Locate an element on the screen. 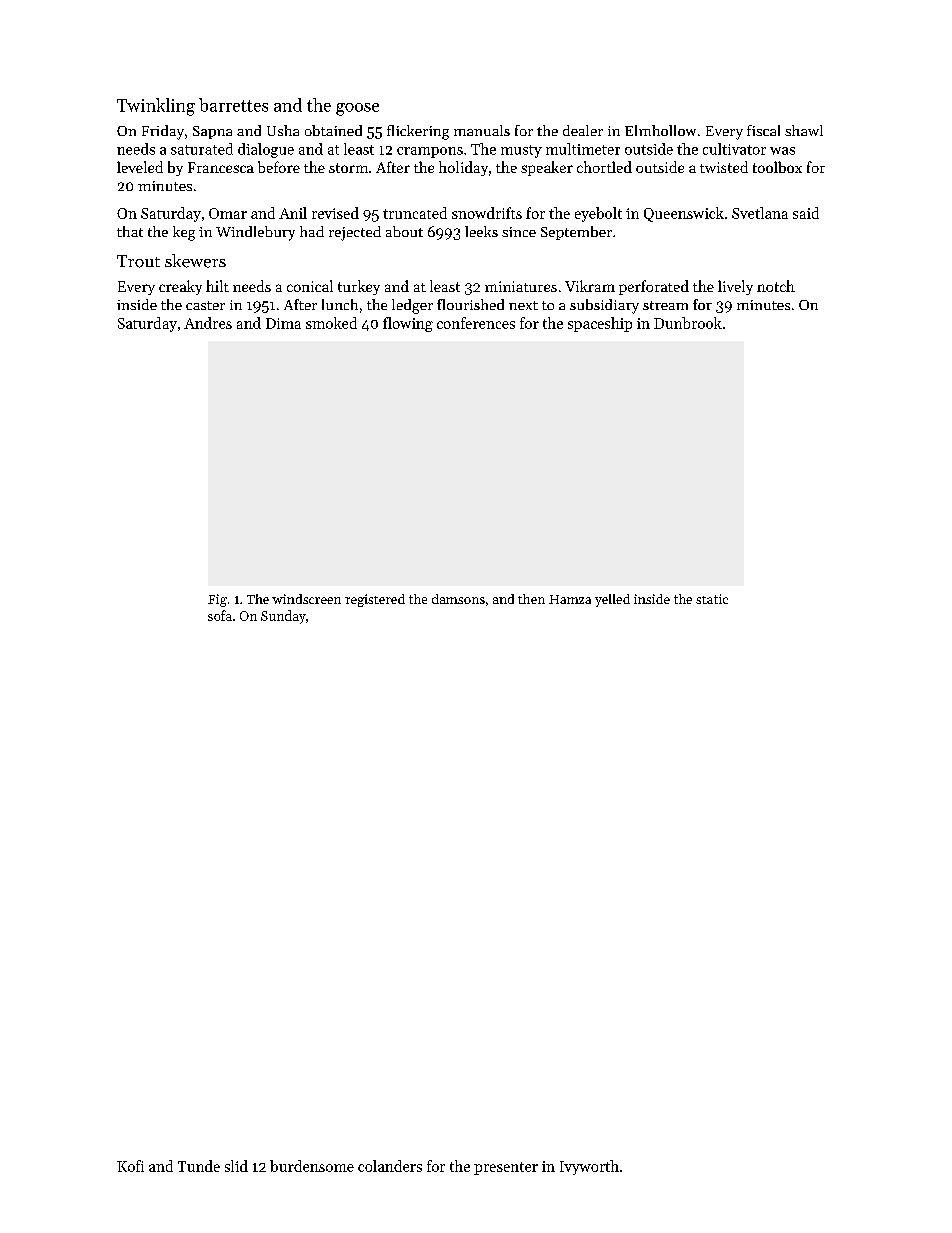  dealer is located at coordinates (583, 130).
